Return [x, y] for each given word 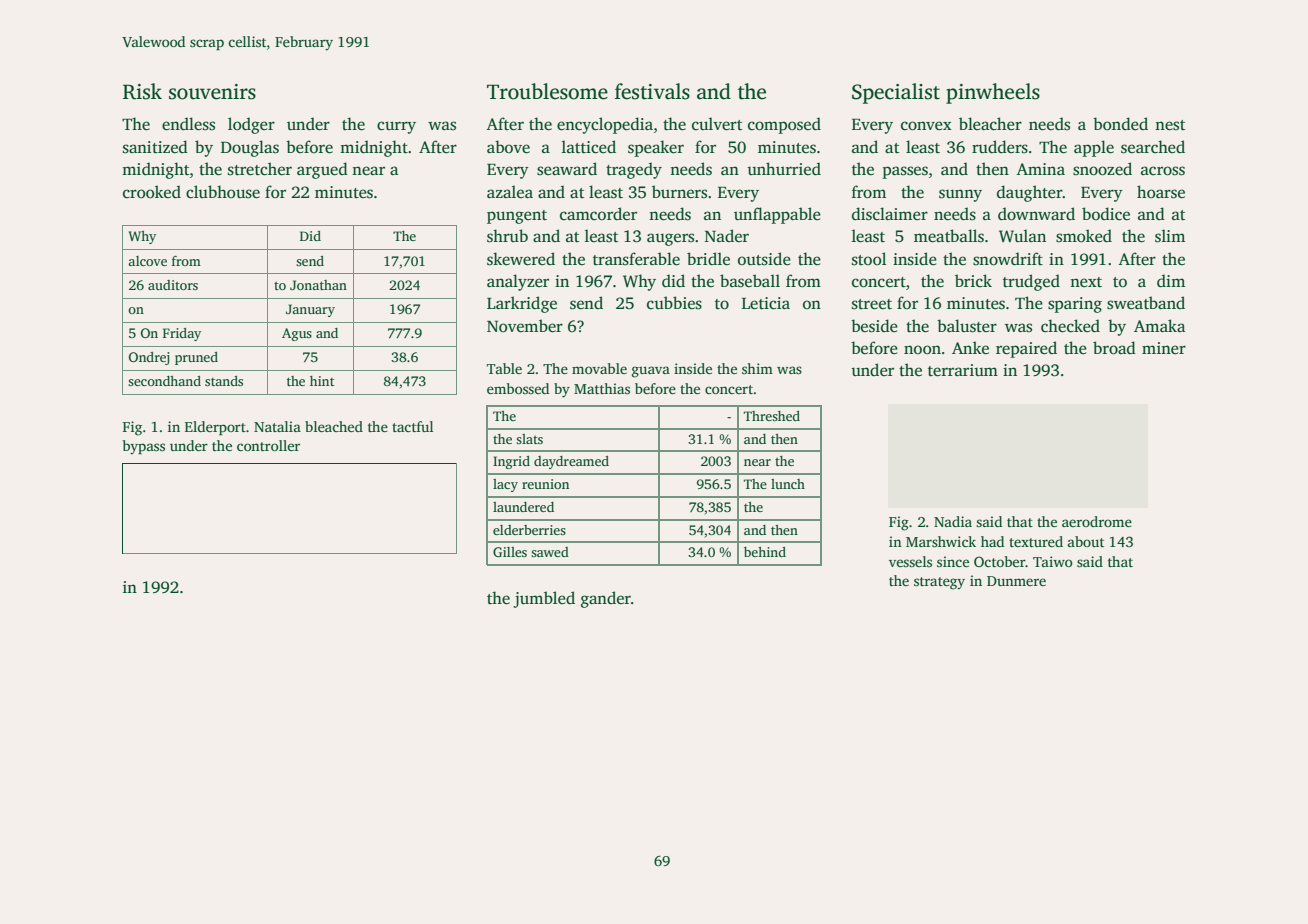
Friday [182, 334]
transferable [636, 259]
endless [188, 124]
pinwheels [993, 93]
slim [1170, 236]
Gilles [510, 552]
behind [765, 552]
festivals [652, 91]
